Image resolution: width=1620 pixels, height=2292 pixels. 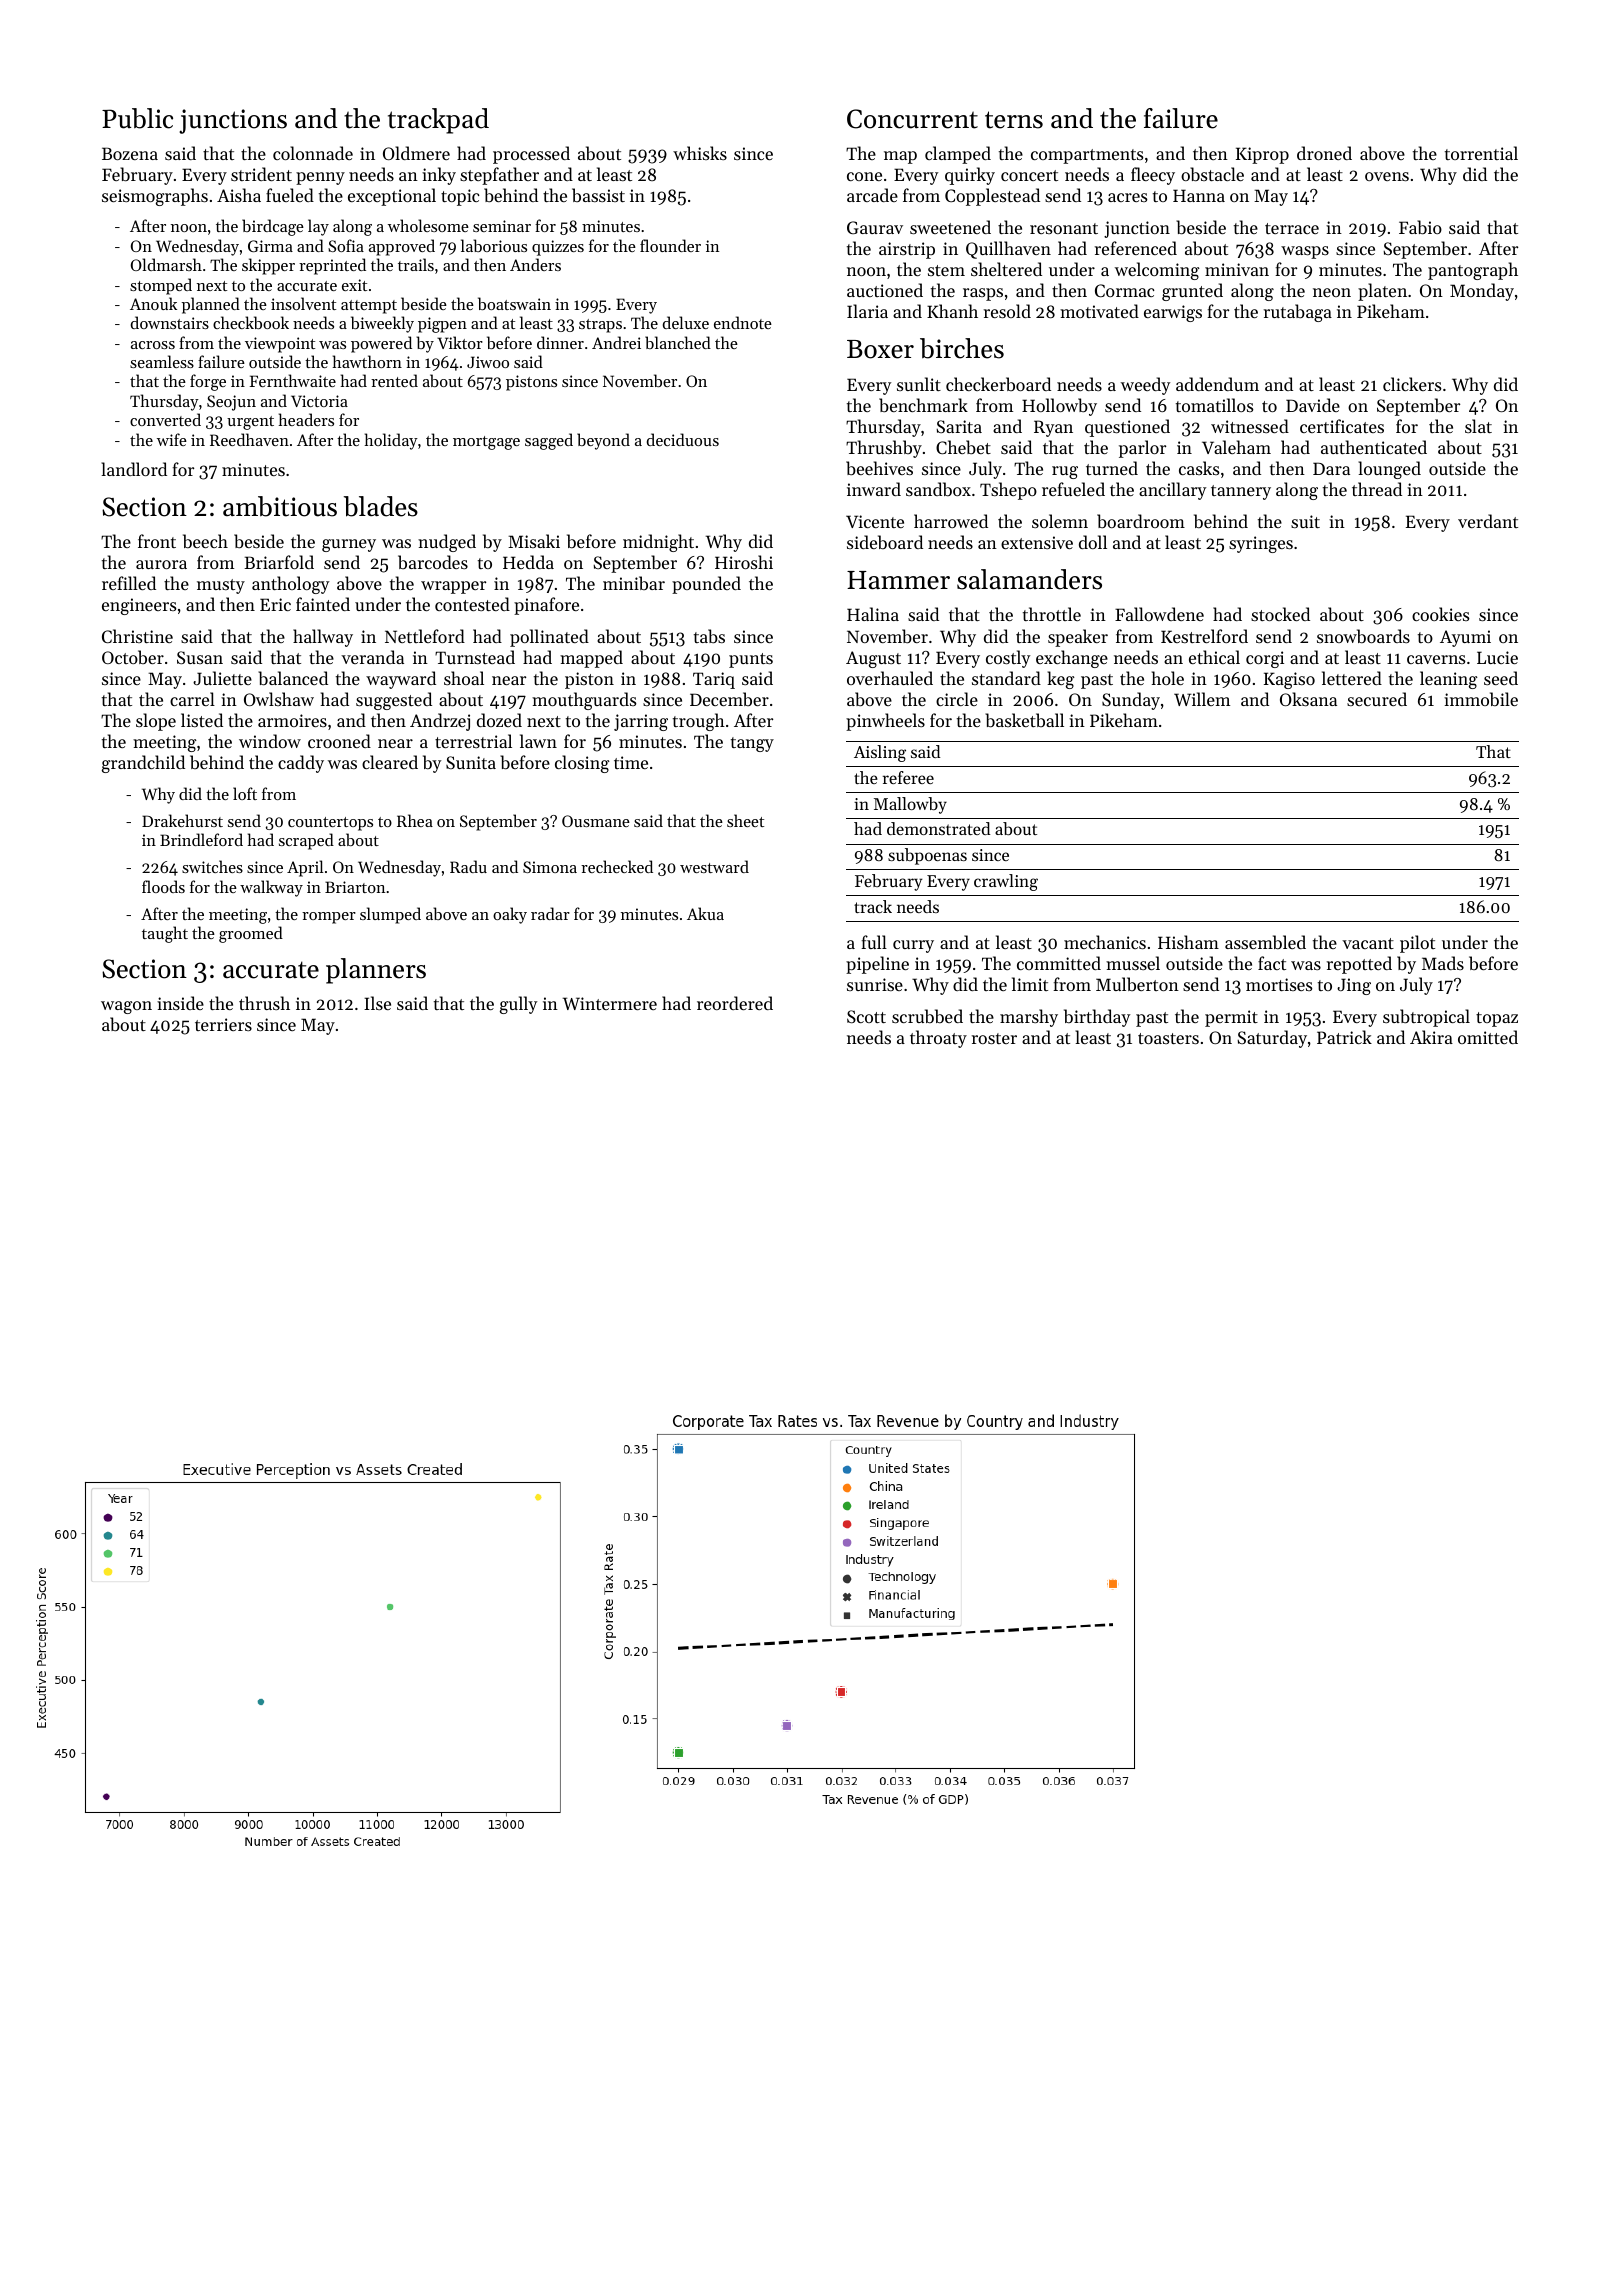 I want to click on Susan, so click(x=200, y=657).
